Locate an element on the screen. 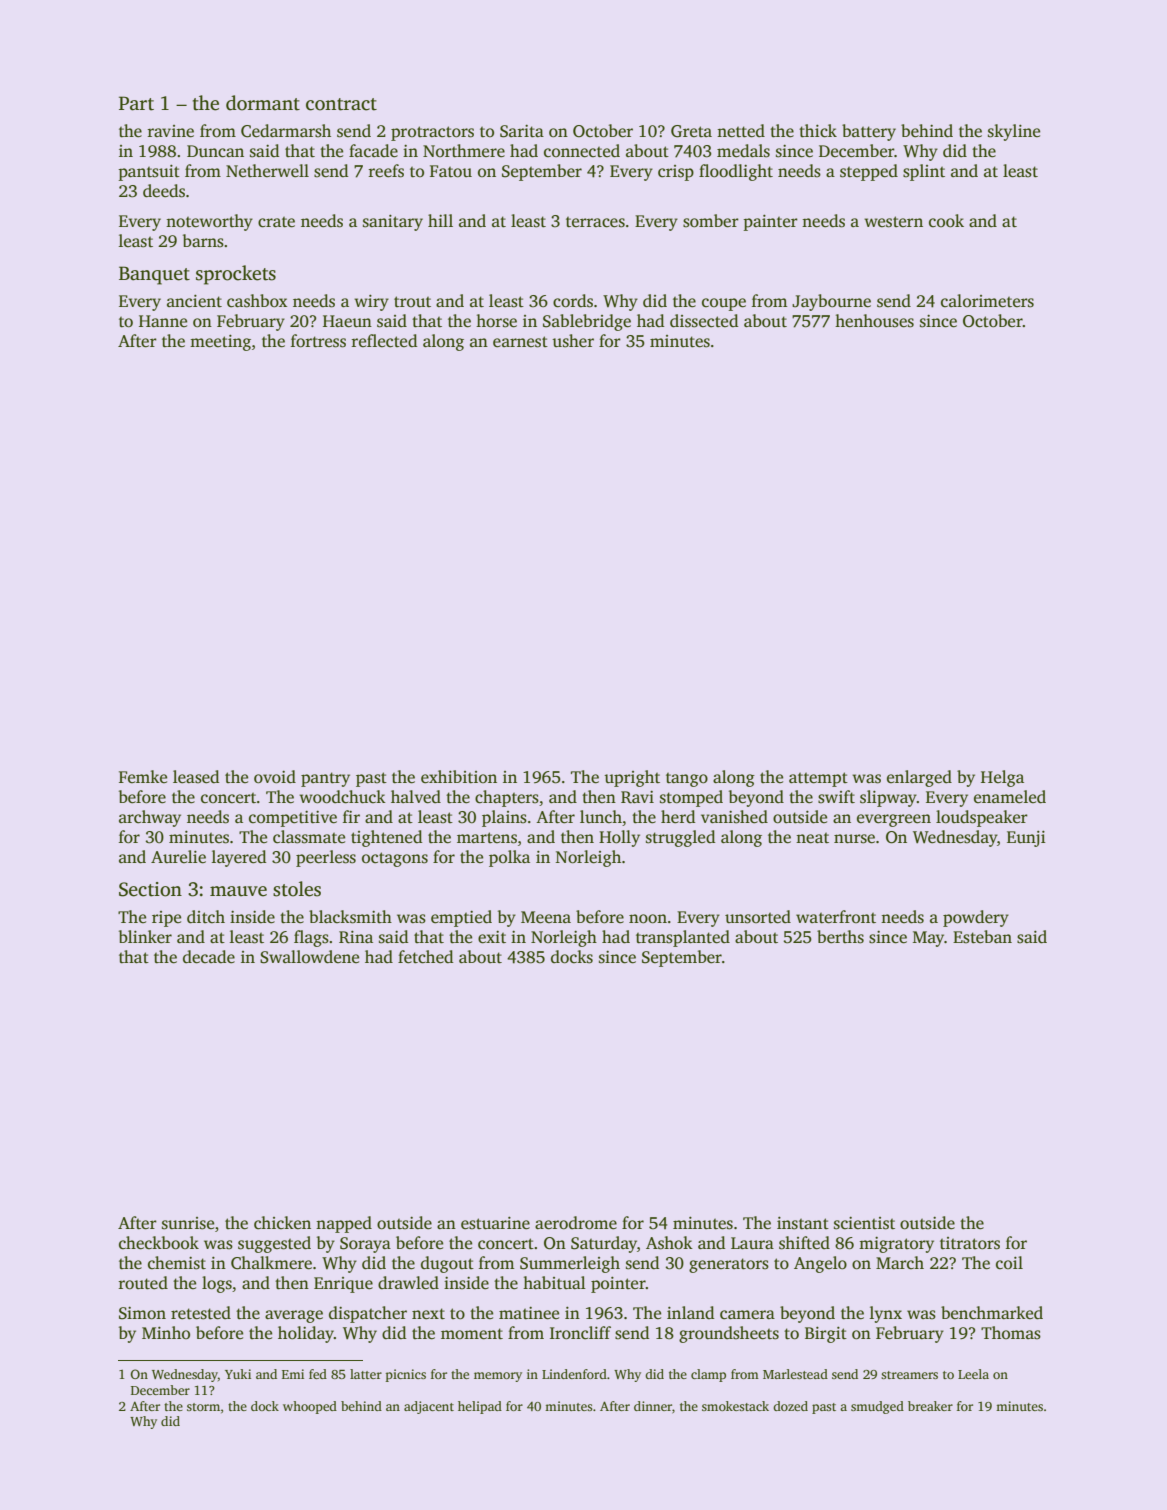 Image resolution: width=1167 pixels, height=1510 pixels. enameled is located at coordinates (1010, 797).
